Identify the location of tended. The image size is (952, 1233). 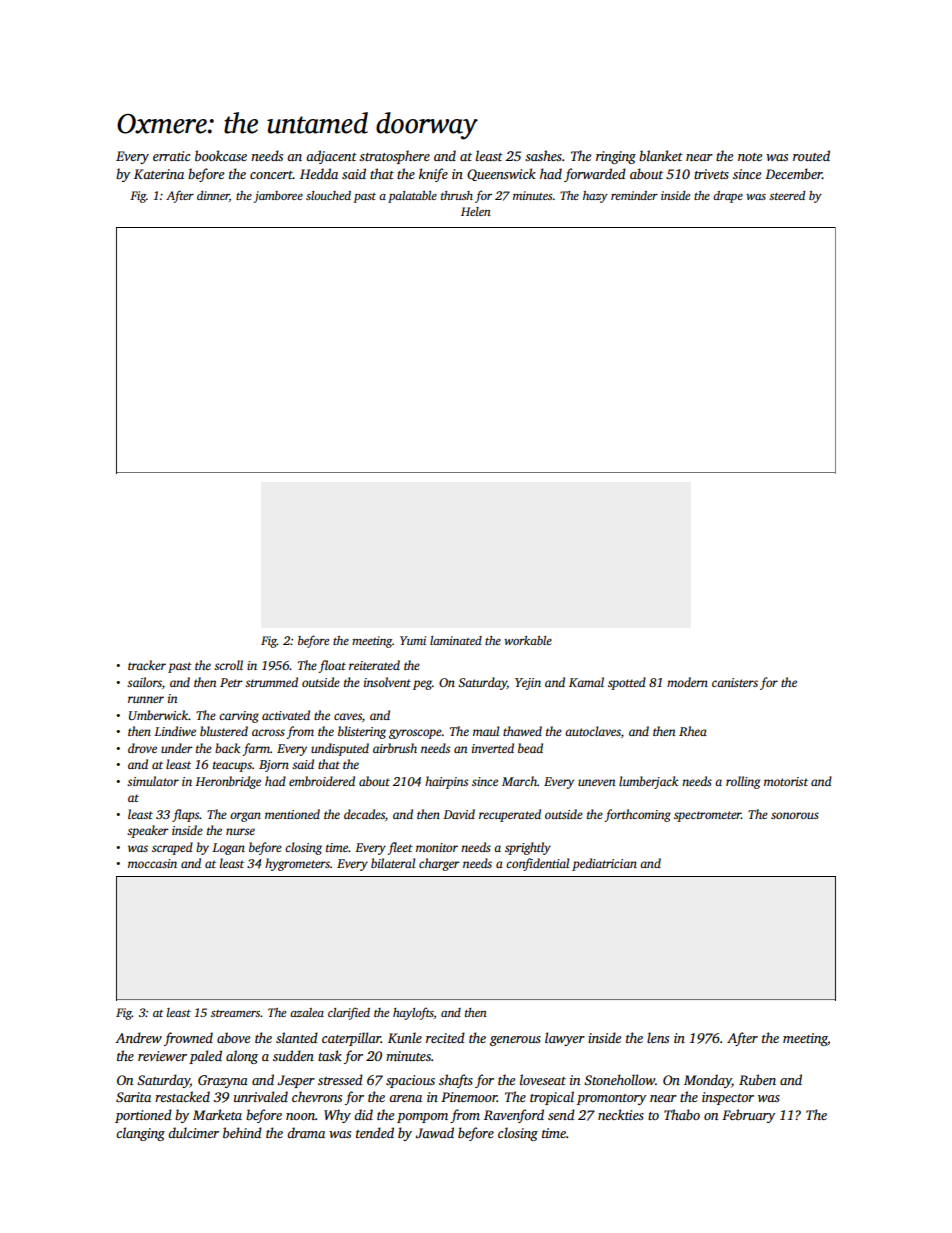
(375, 1132).
